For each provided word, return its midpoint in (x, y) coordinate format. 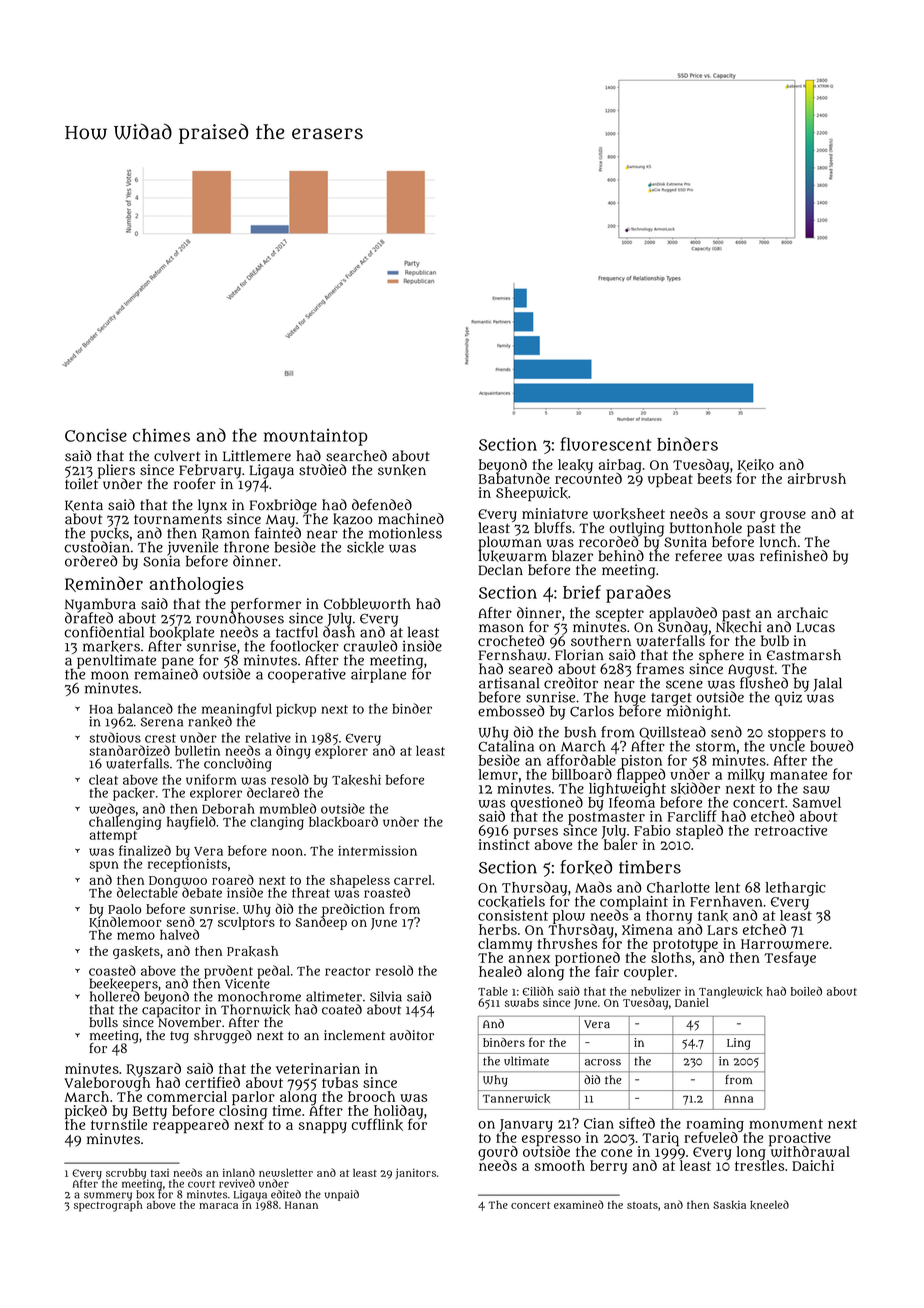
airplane (378, 675)
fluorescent (606, 444)
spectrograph (108, 1206)
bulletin (197, 751)
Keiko (756, 465)
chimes (161, 435)
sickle (365, 547)
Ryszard (154, 1070)
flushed (764, 683)
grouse (783, 517)
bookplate (182, 634)
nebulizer (656, 991)
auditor (412, 1035)
